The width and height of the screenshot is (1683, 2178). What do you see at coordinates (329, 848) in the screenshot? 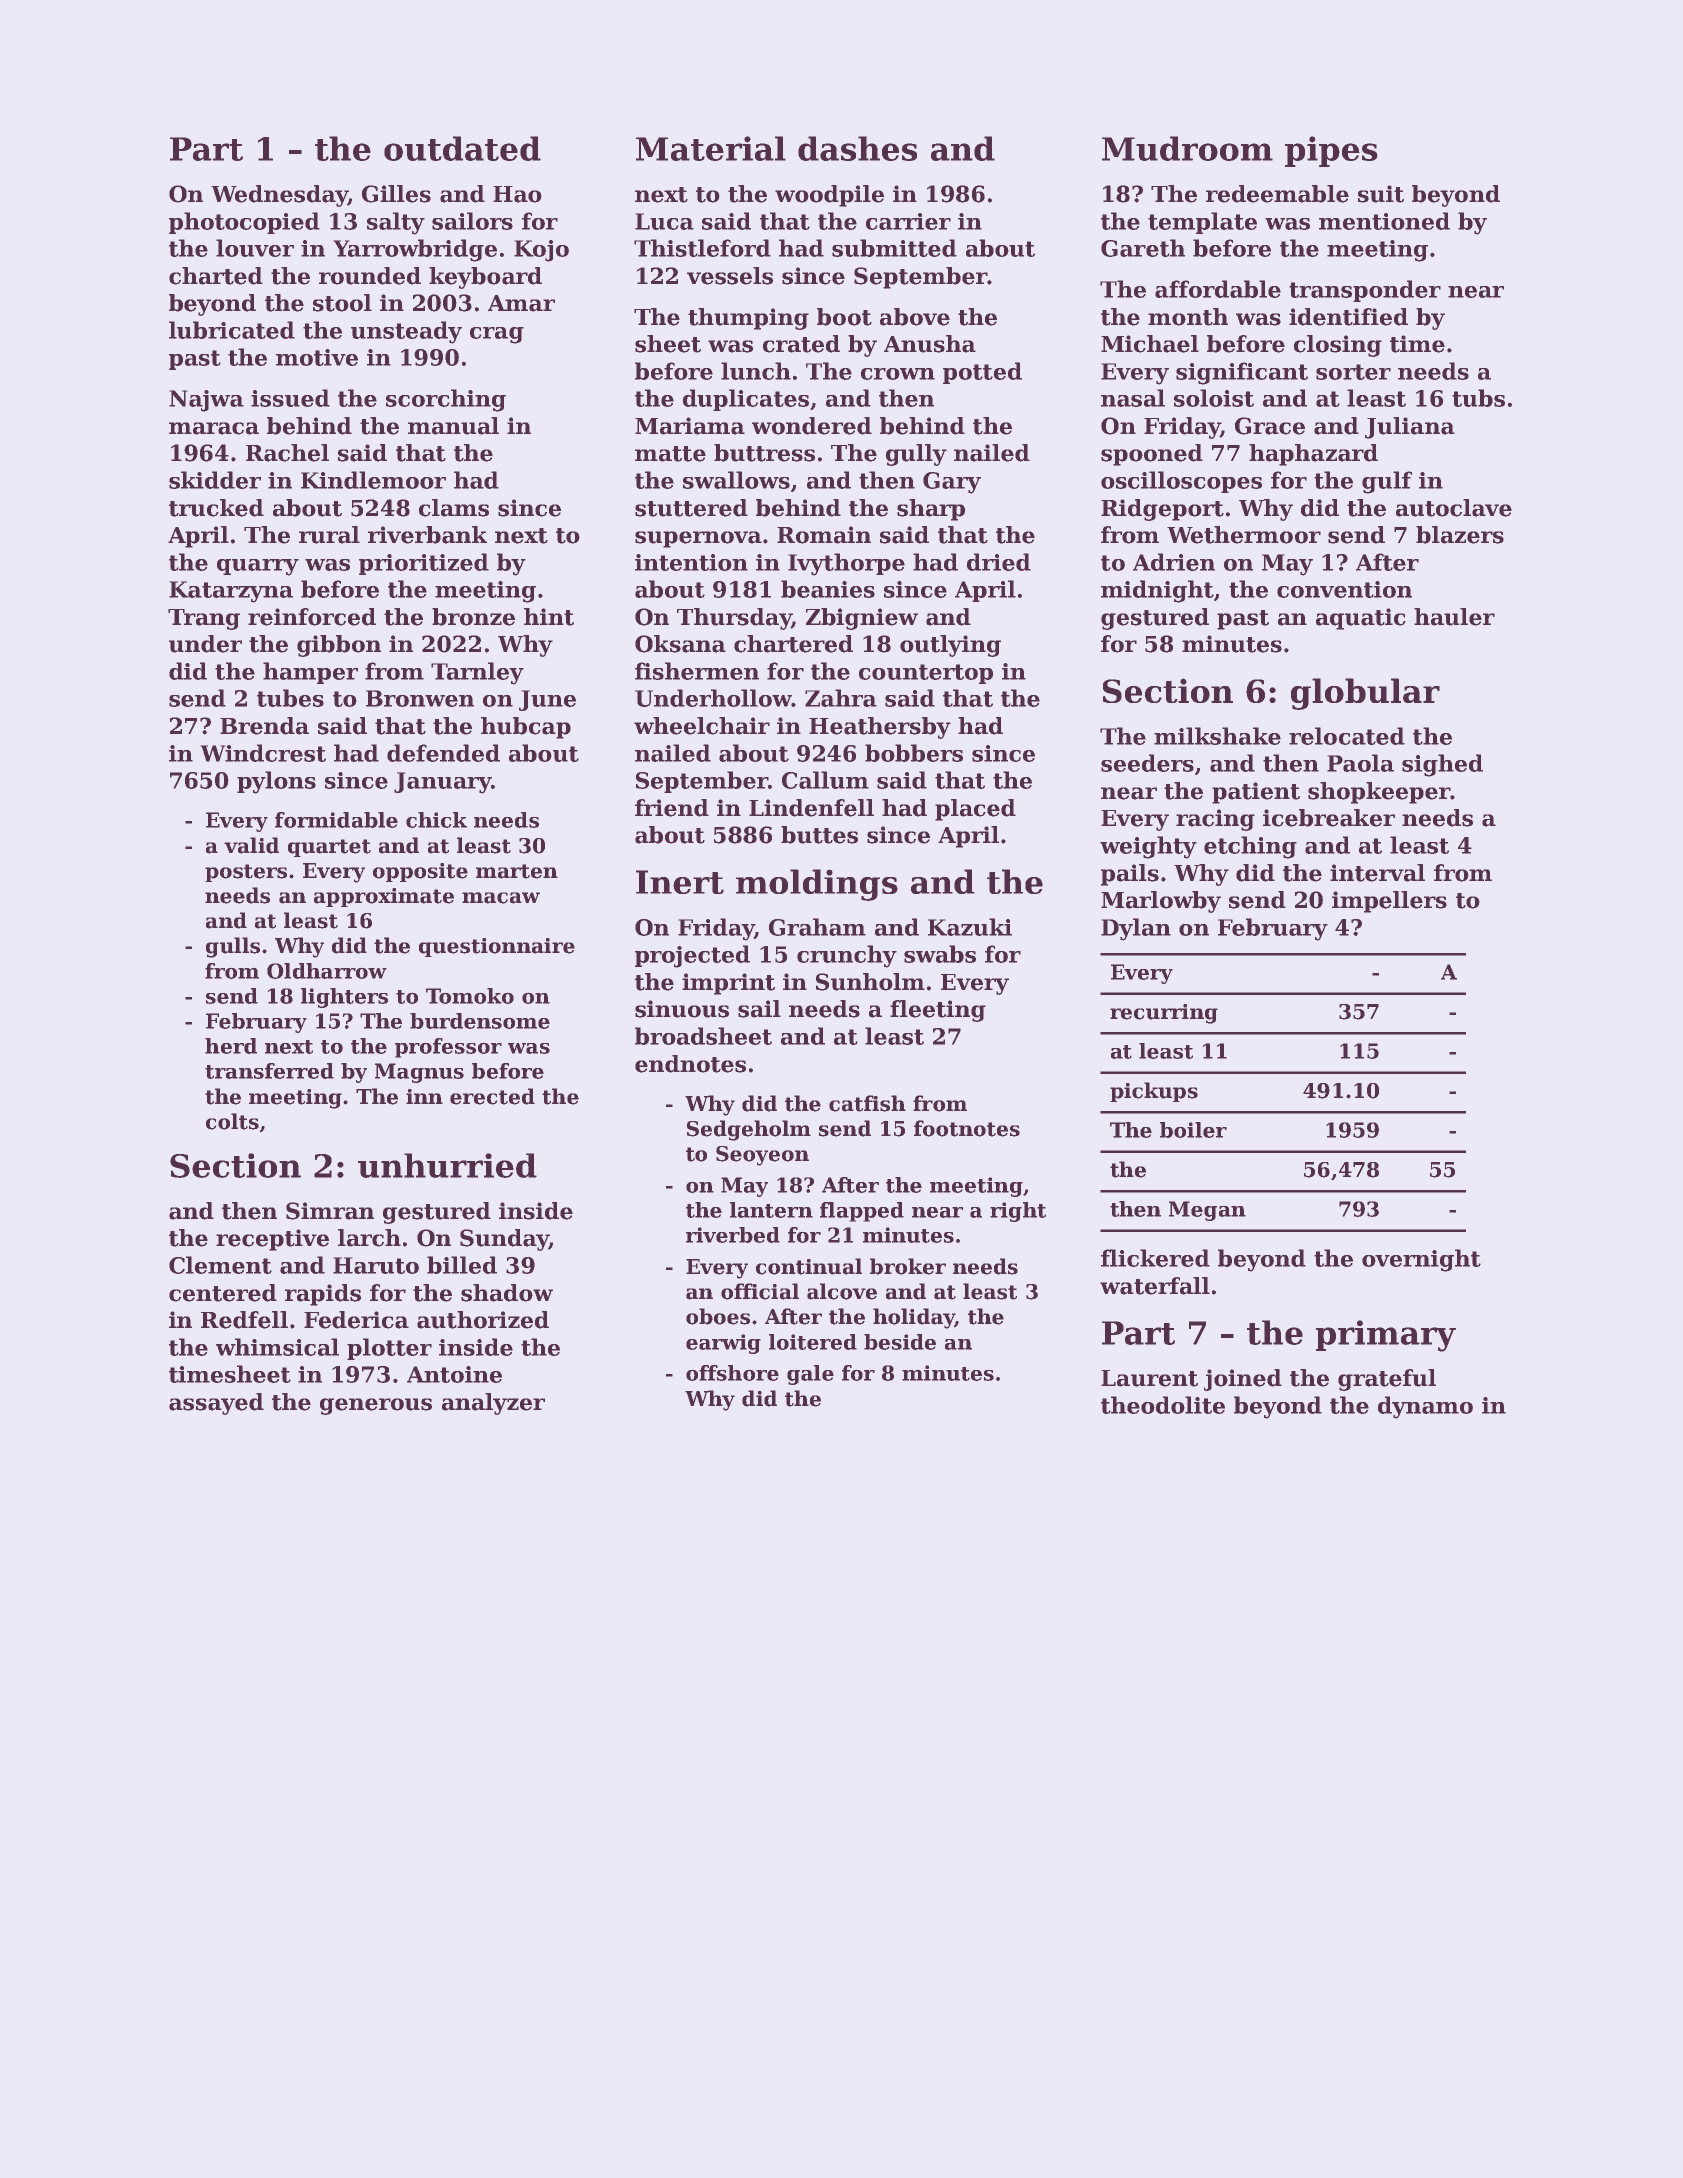
I see `quartet` at bounding box center [329, 848].
